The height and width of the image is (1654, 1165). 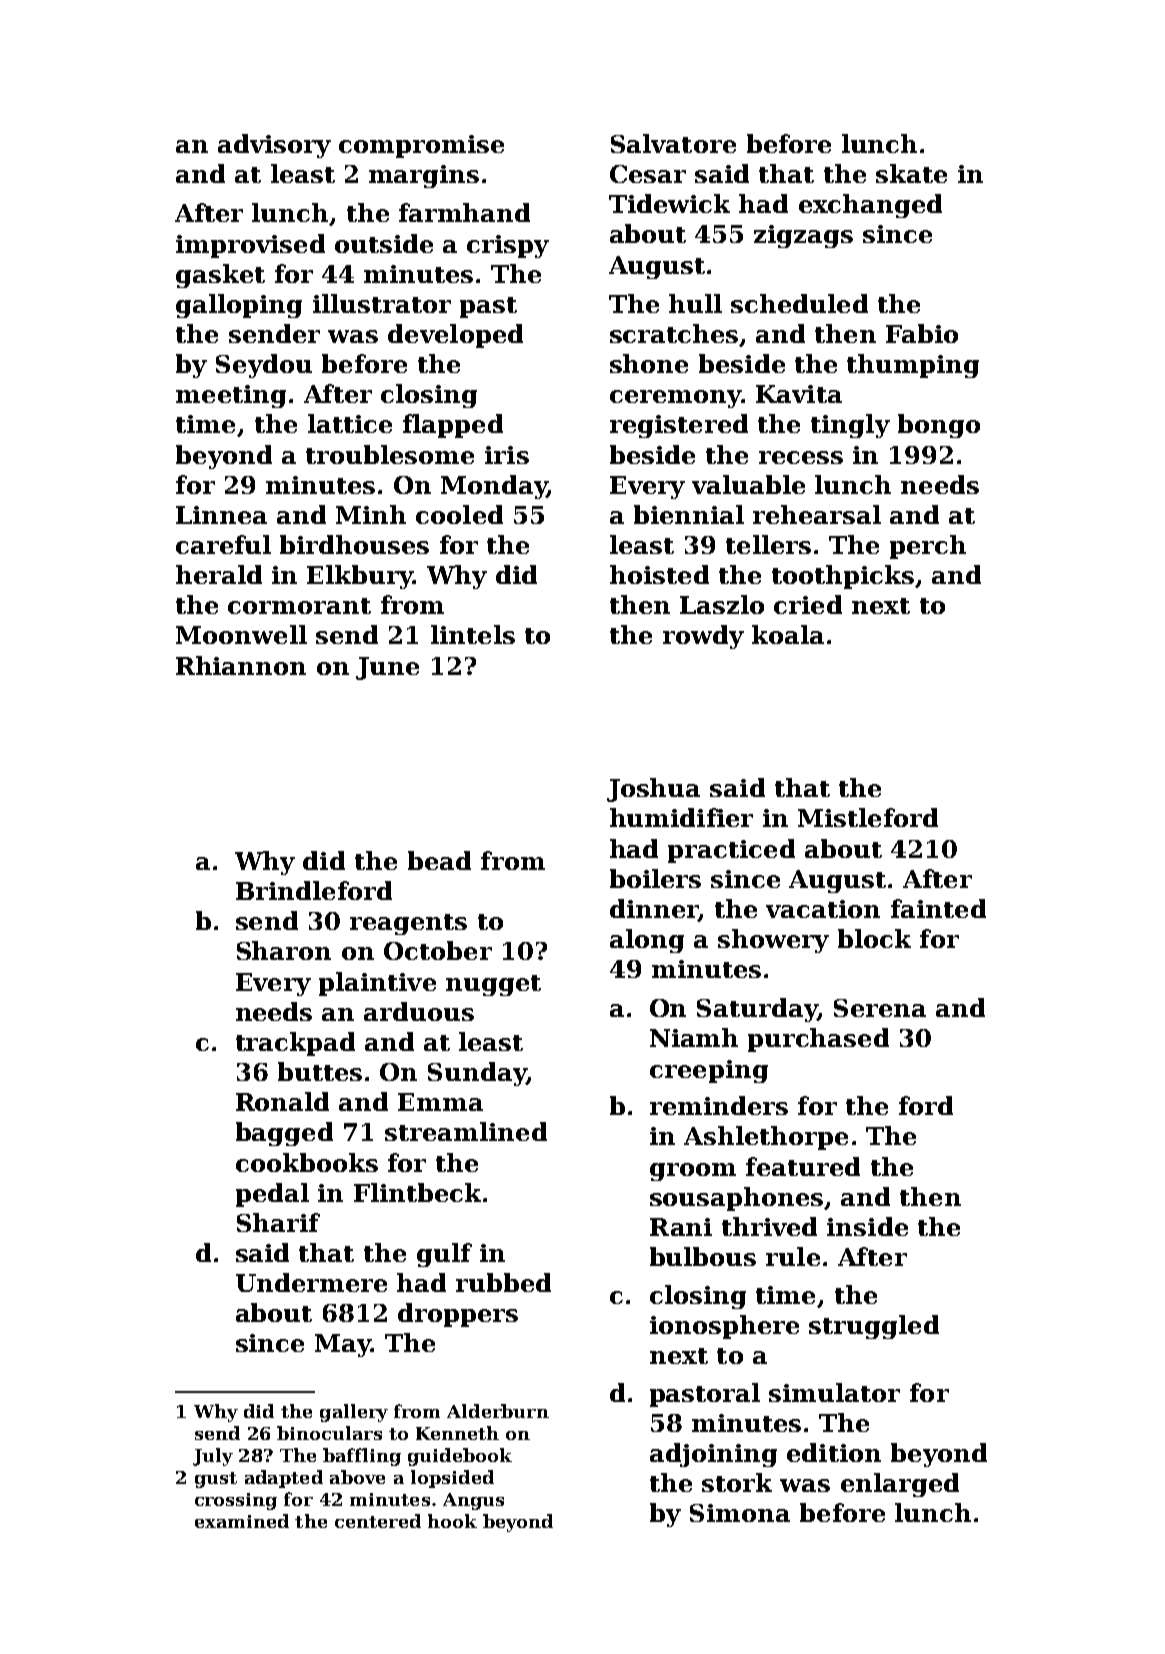 What do you see at coordinates (681, 1227) in the image?
I see `Rani` at bounding box center [681, 1227].
